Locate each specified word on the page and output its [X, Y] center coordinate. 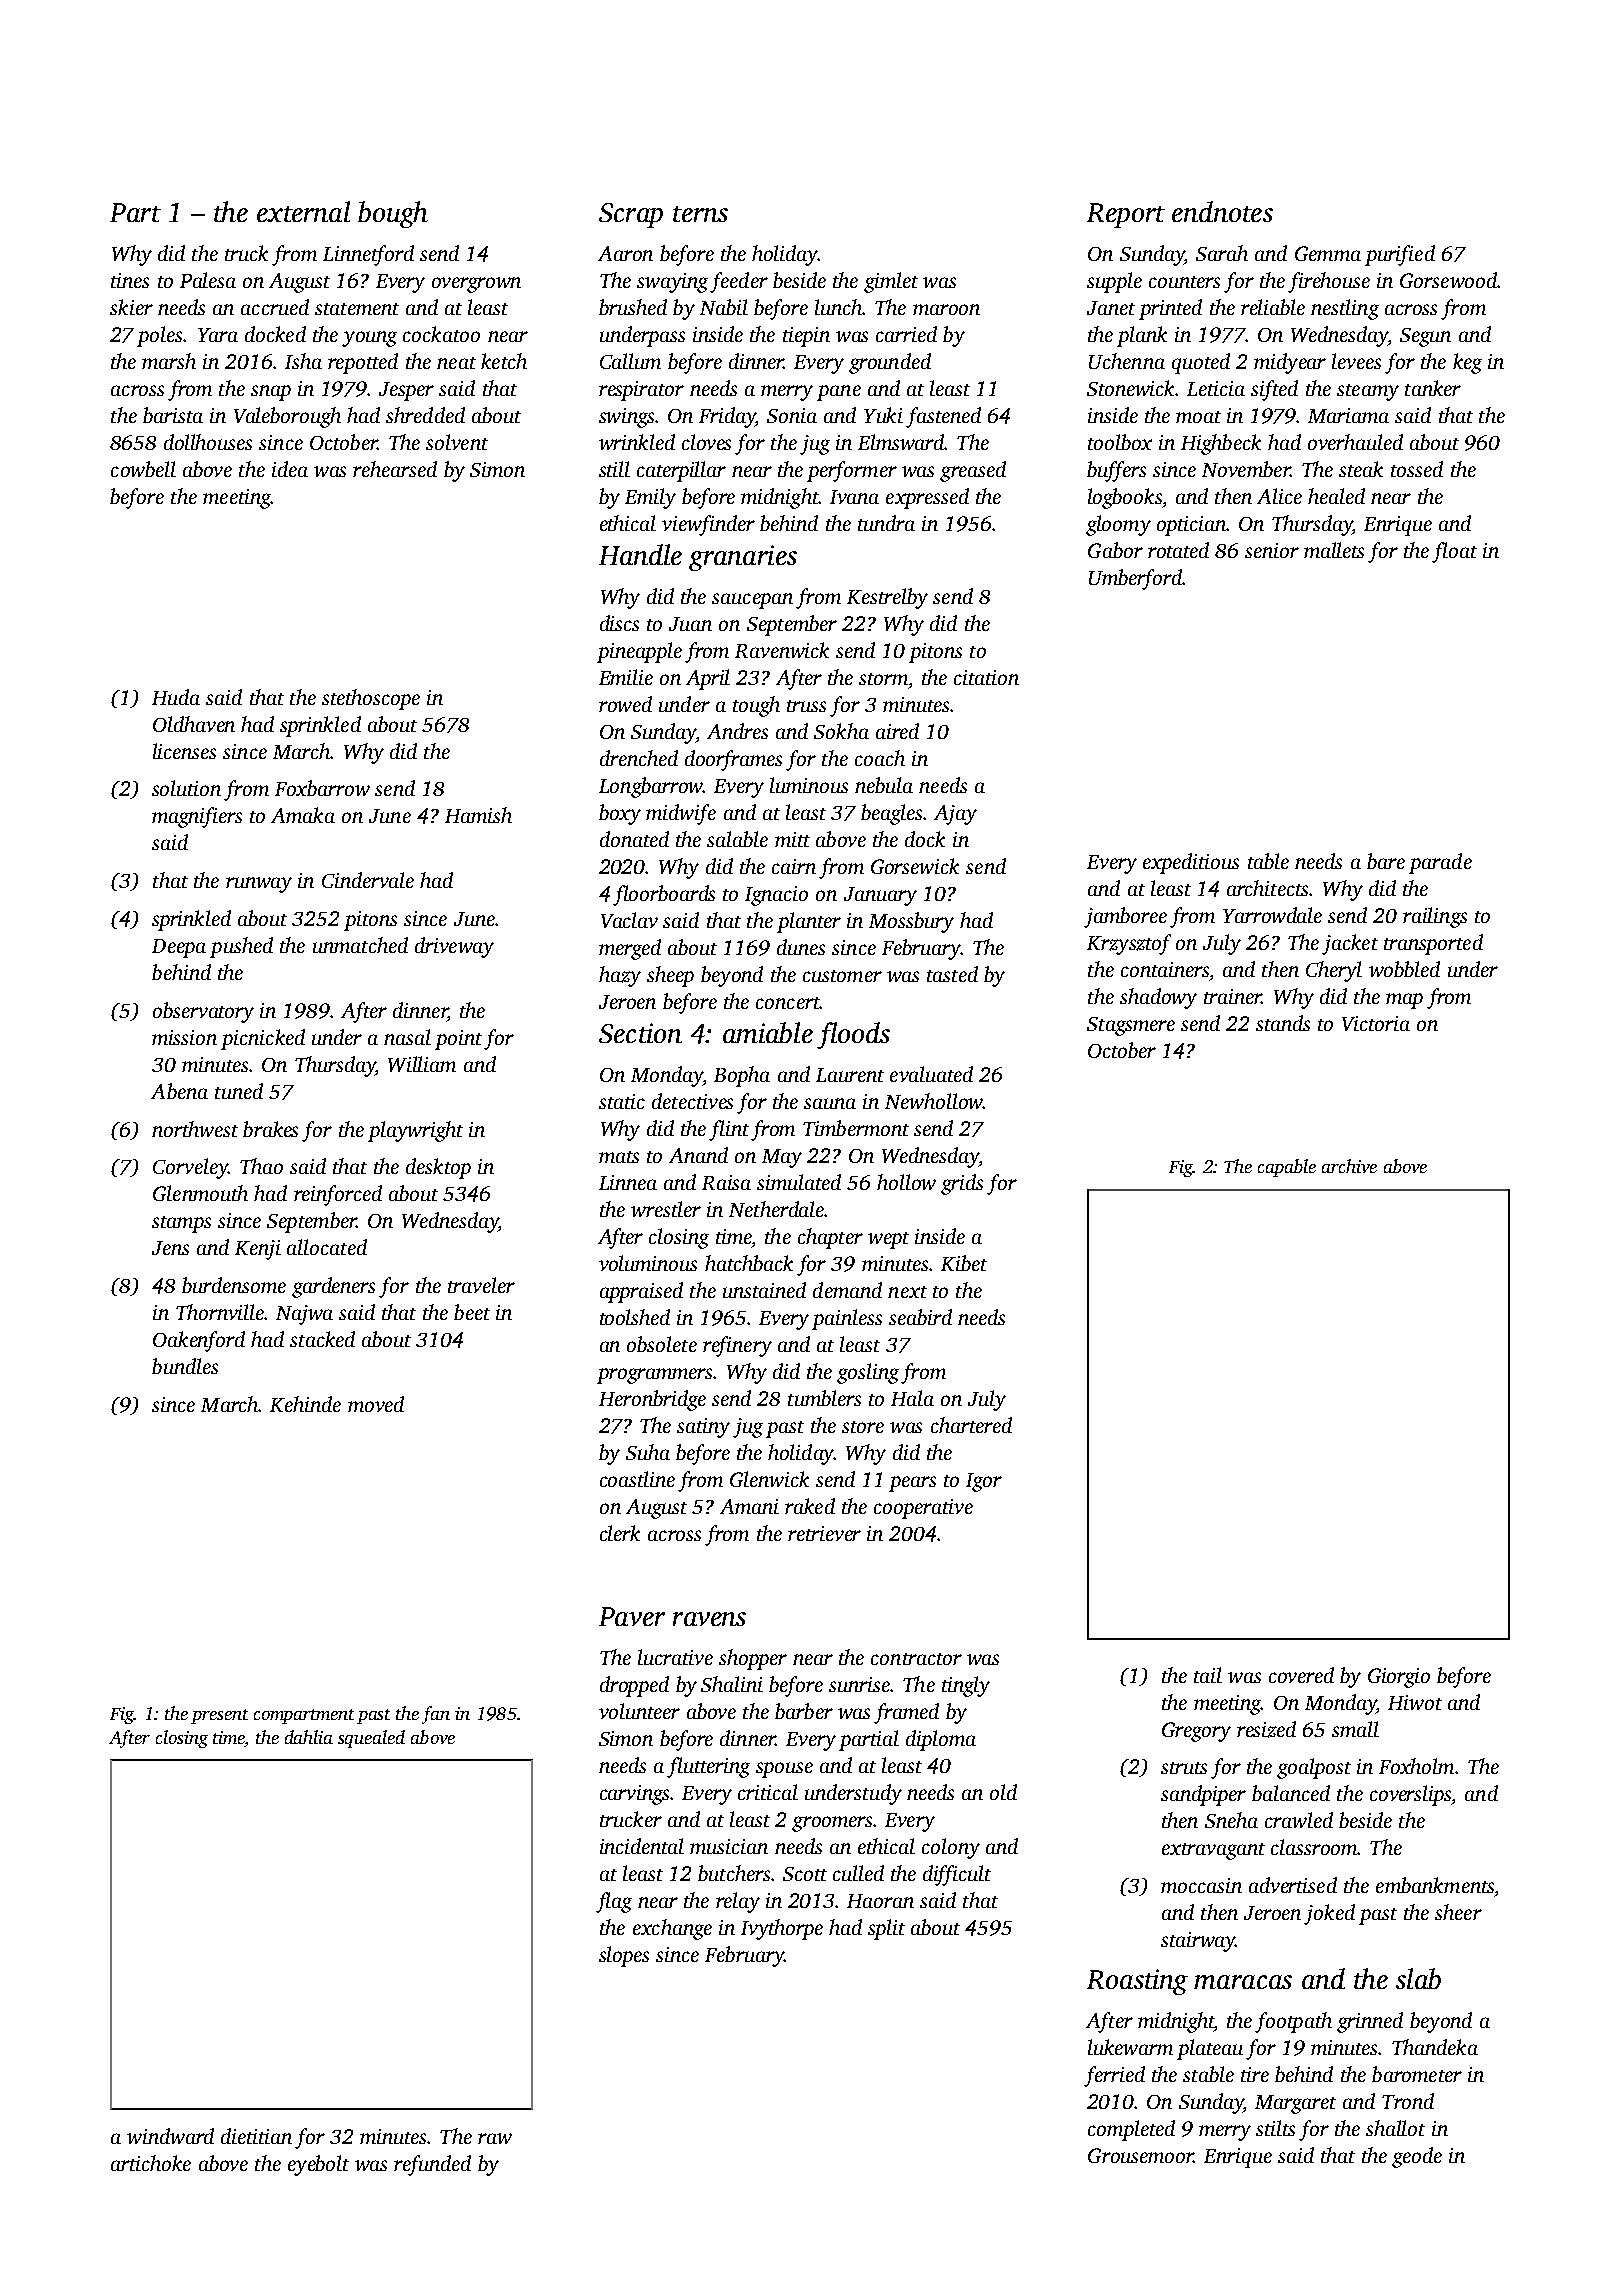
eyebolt [318, 2165]
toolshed [635, 1317]
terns [700, 214]
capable [1287, 1168]
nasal [407, 1037]
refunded [432, 2165]
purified [1400, 255]
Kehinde [305, 1404]
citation [986, 677]
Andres [737, 731]
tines [130, 280]
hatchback [749, 1263]
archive [1349, 1166]
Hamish [478, 815]
